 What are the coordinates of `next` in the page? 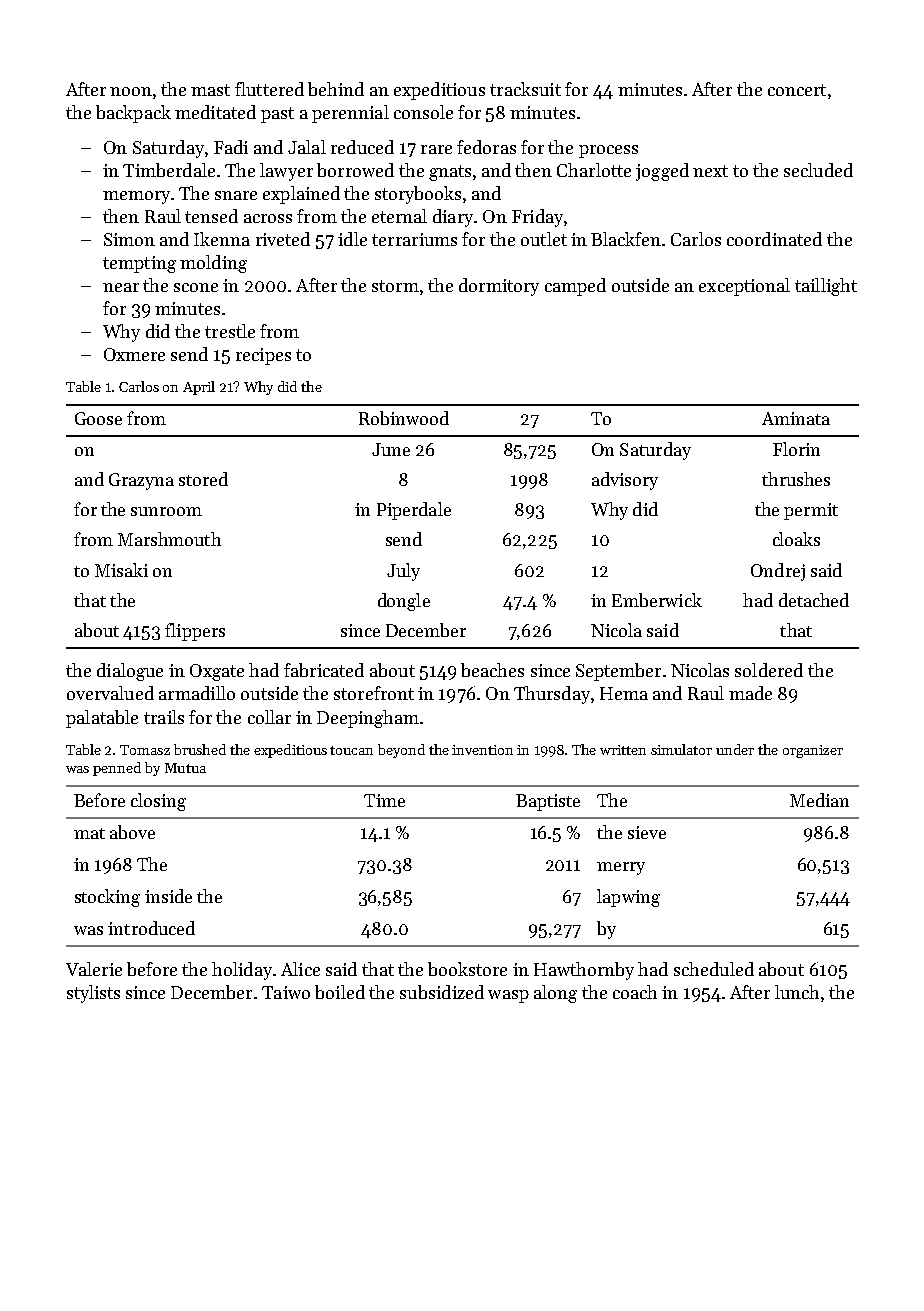 It's located at (710, 171).
